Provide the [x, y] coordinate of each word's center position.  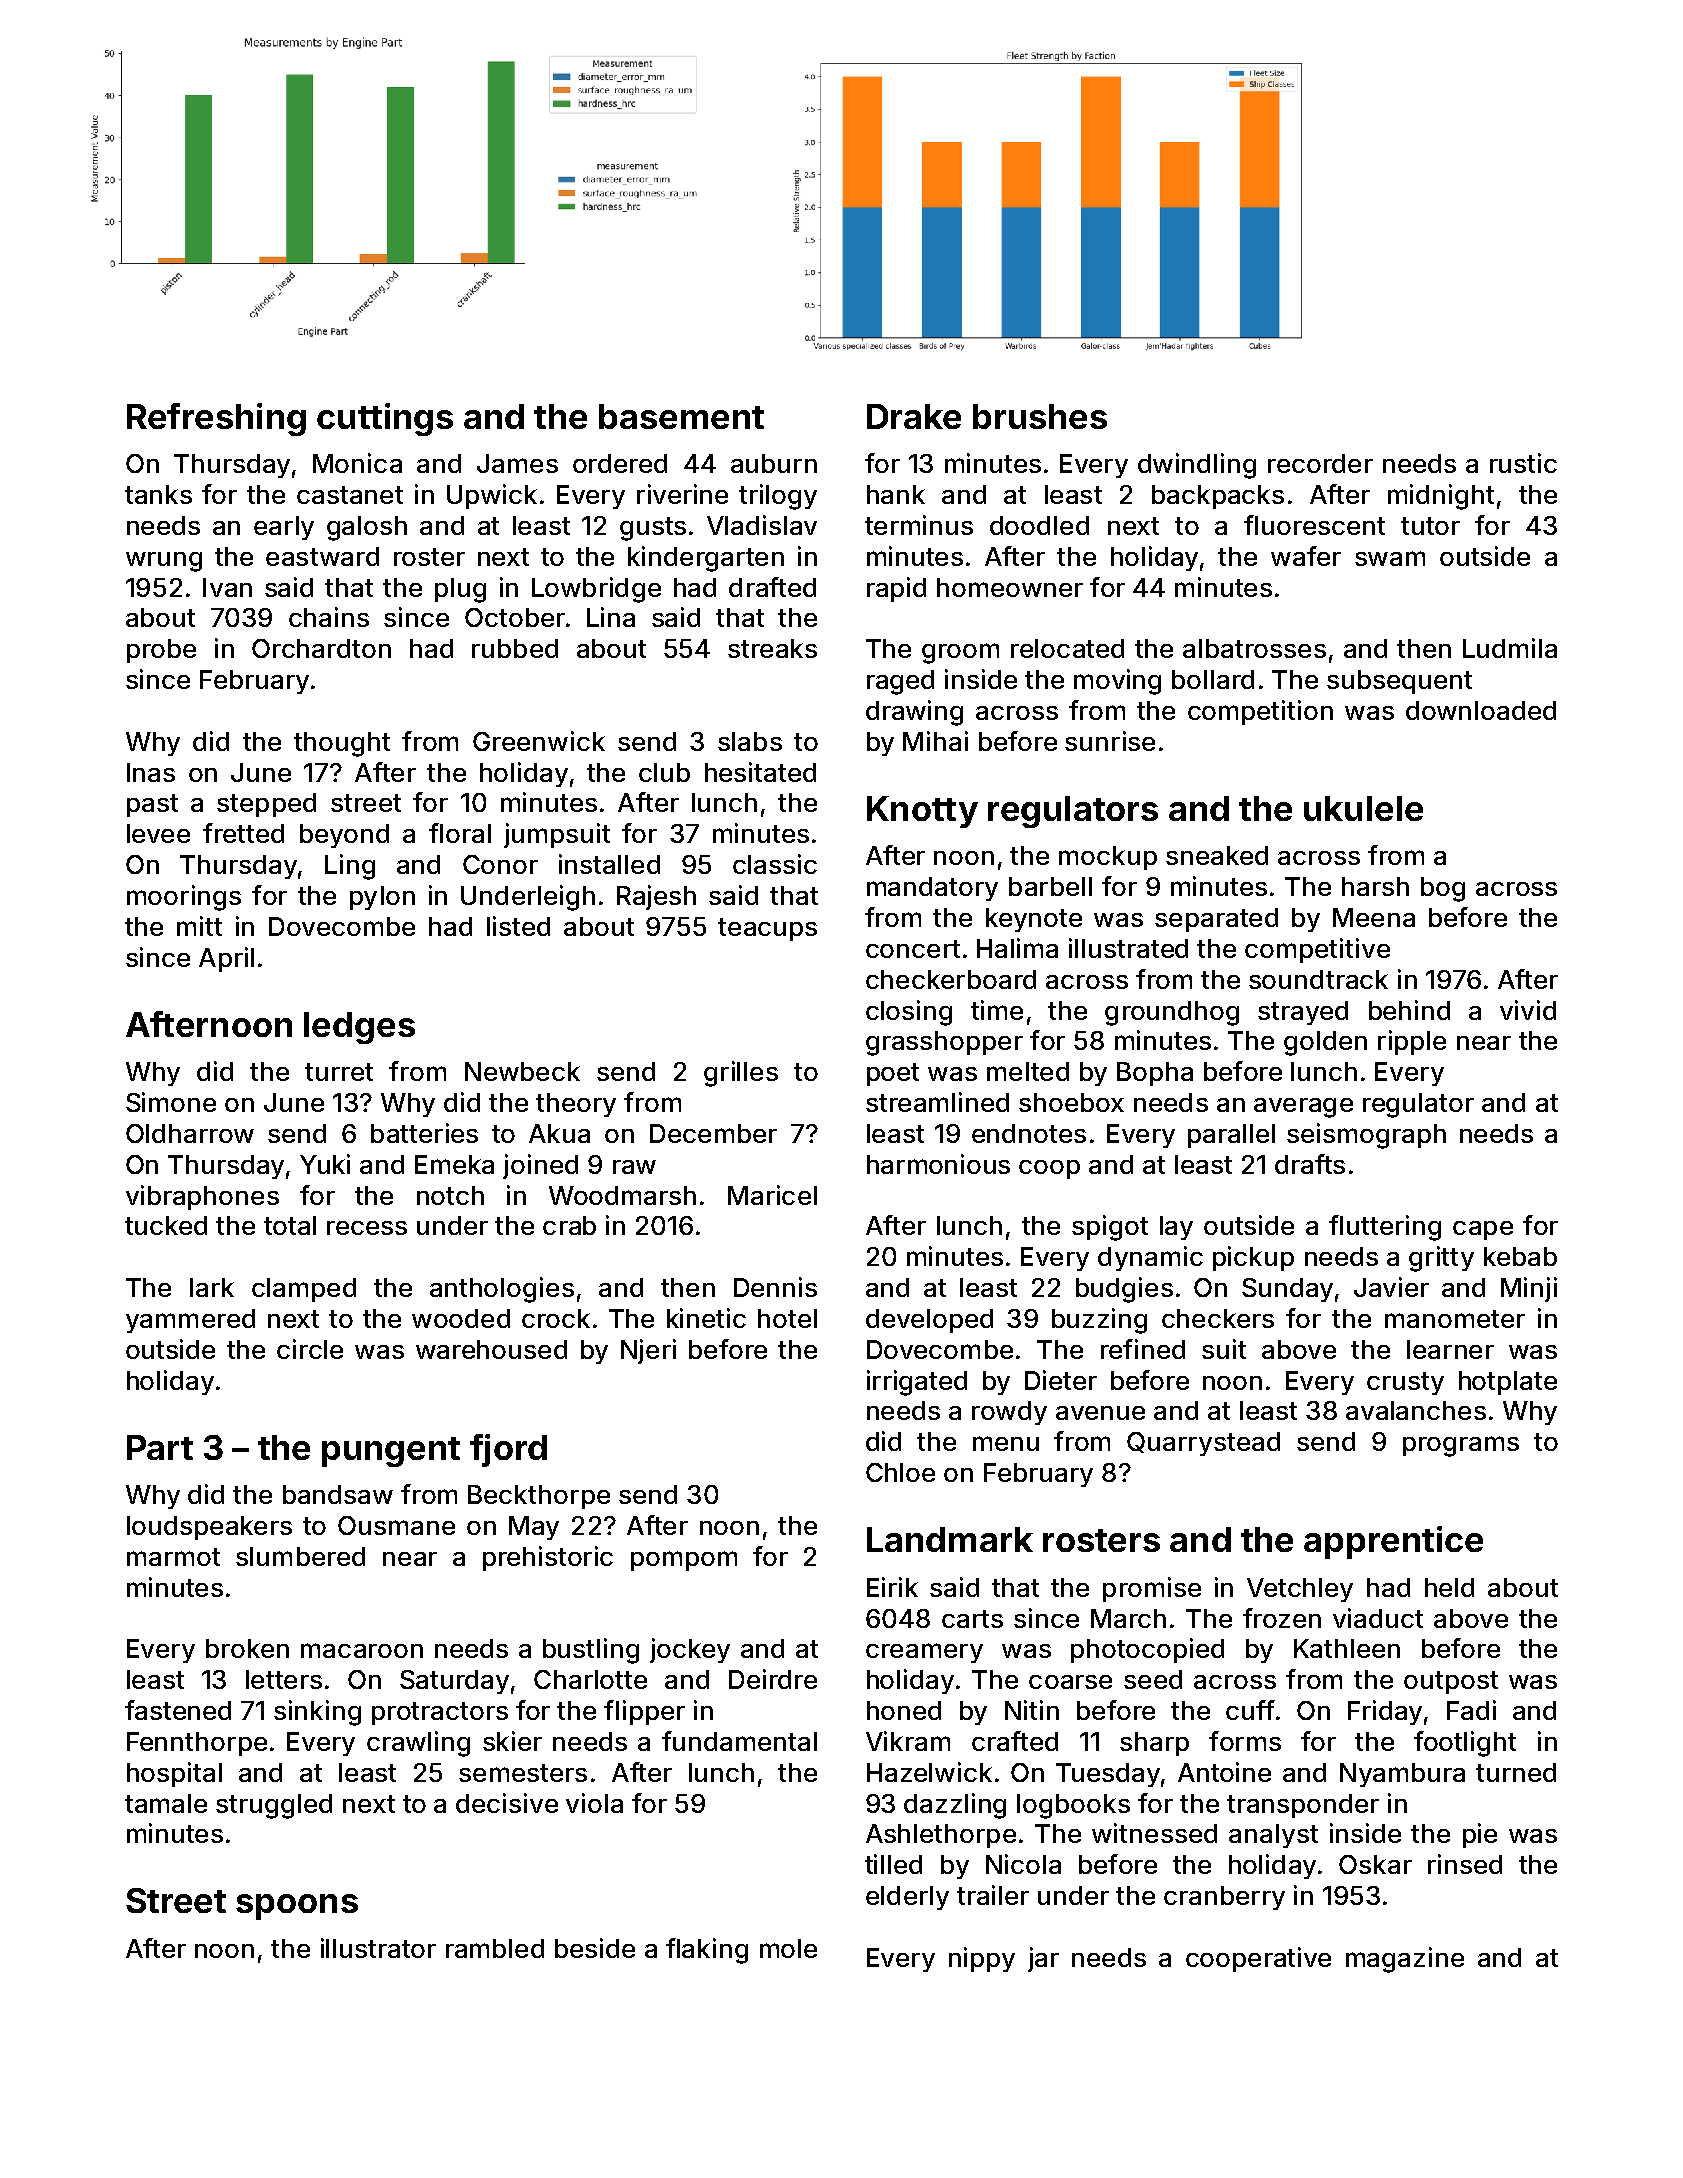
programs [1461, 1446]
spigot [1110, 1228]
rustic [1523, 463]
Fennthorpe [197, 1744]
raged [900, 682]
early [284, 528]
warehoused [491, 1349]
